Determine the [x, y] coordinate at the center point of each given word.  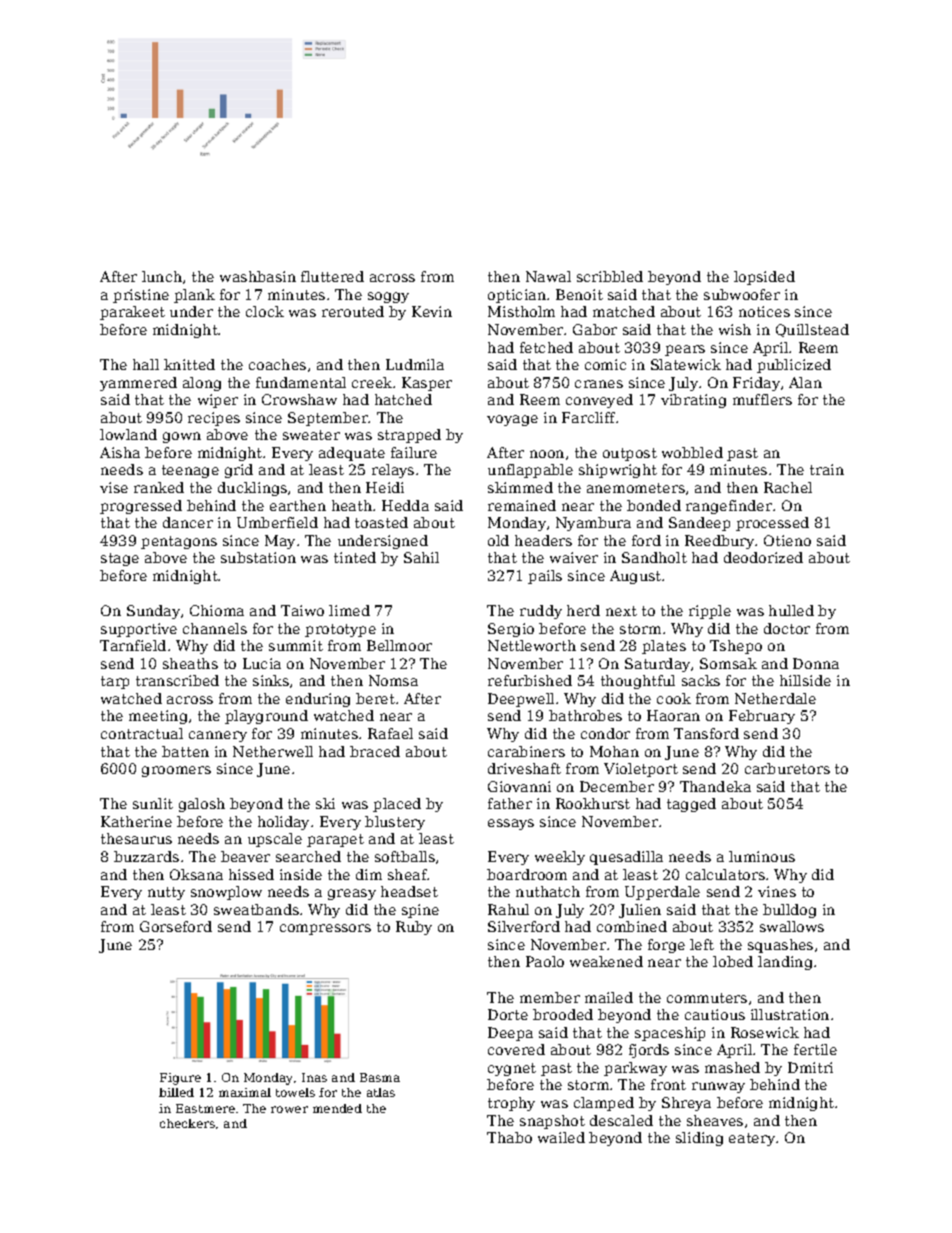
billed [176, 1092]
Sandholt [654, 557]
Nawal [548, 276]
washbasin [258, 276]
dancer [188, 522]
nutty [166, 893]
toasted [381, 522]
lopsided [764, 278]
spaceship [670, 1034]
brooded [563, 1014]
